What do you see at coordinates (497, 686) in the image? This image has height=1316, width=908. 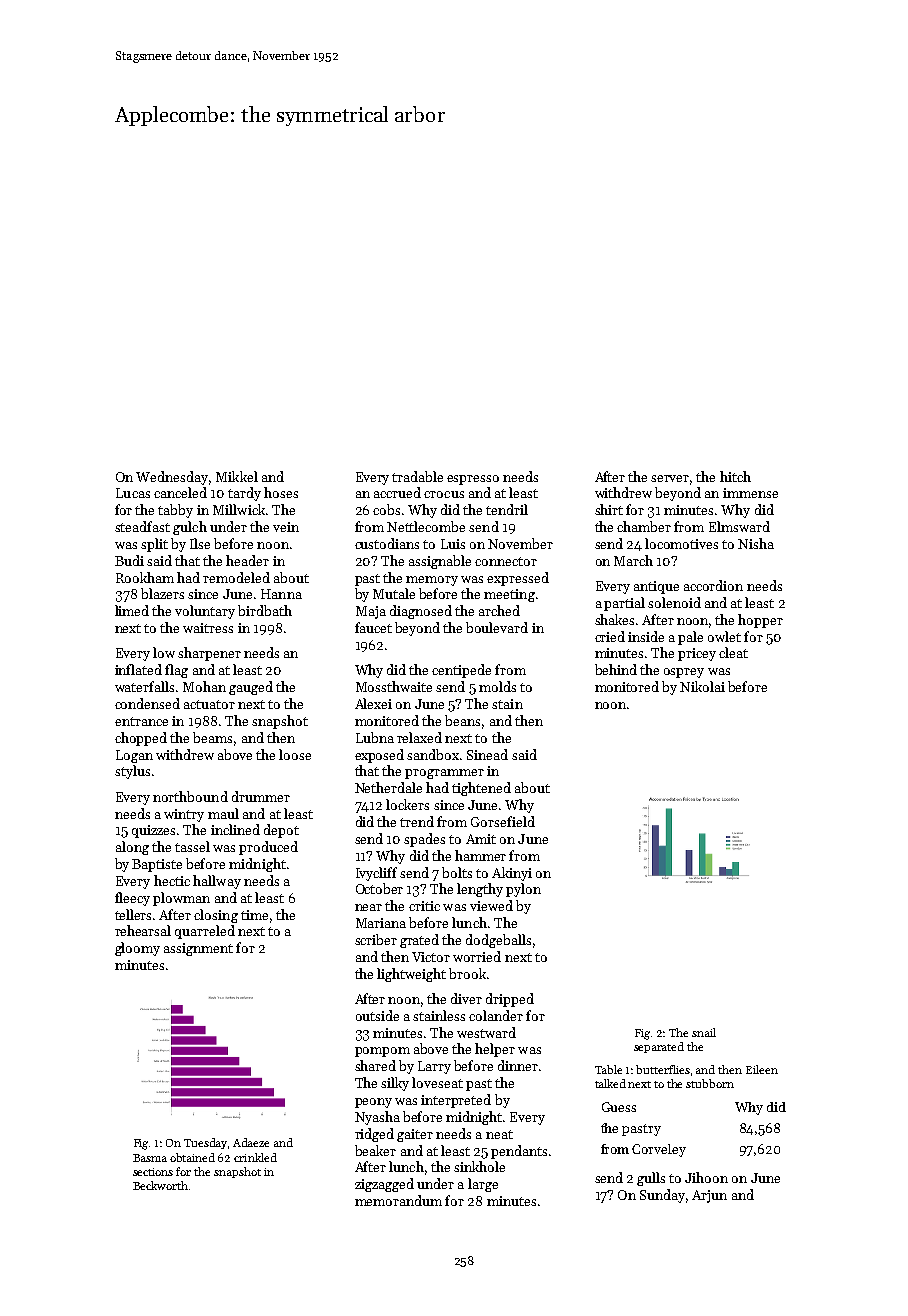 I see `molds` at bounding box center [497, 686].
